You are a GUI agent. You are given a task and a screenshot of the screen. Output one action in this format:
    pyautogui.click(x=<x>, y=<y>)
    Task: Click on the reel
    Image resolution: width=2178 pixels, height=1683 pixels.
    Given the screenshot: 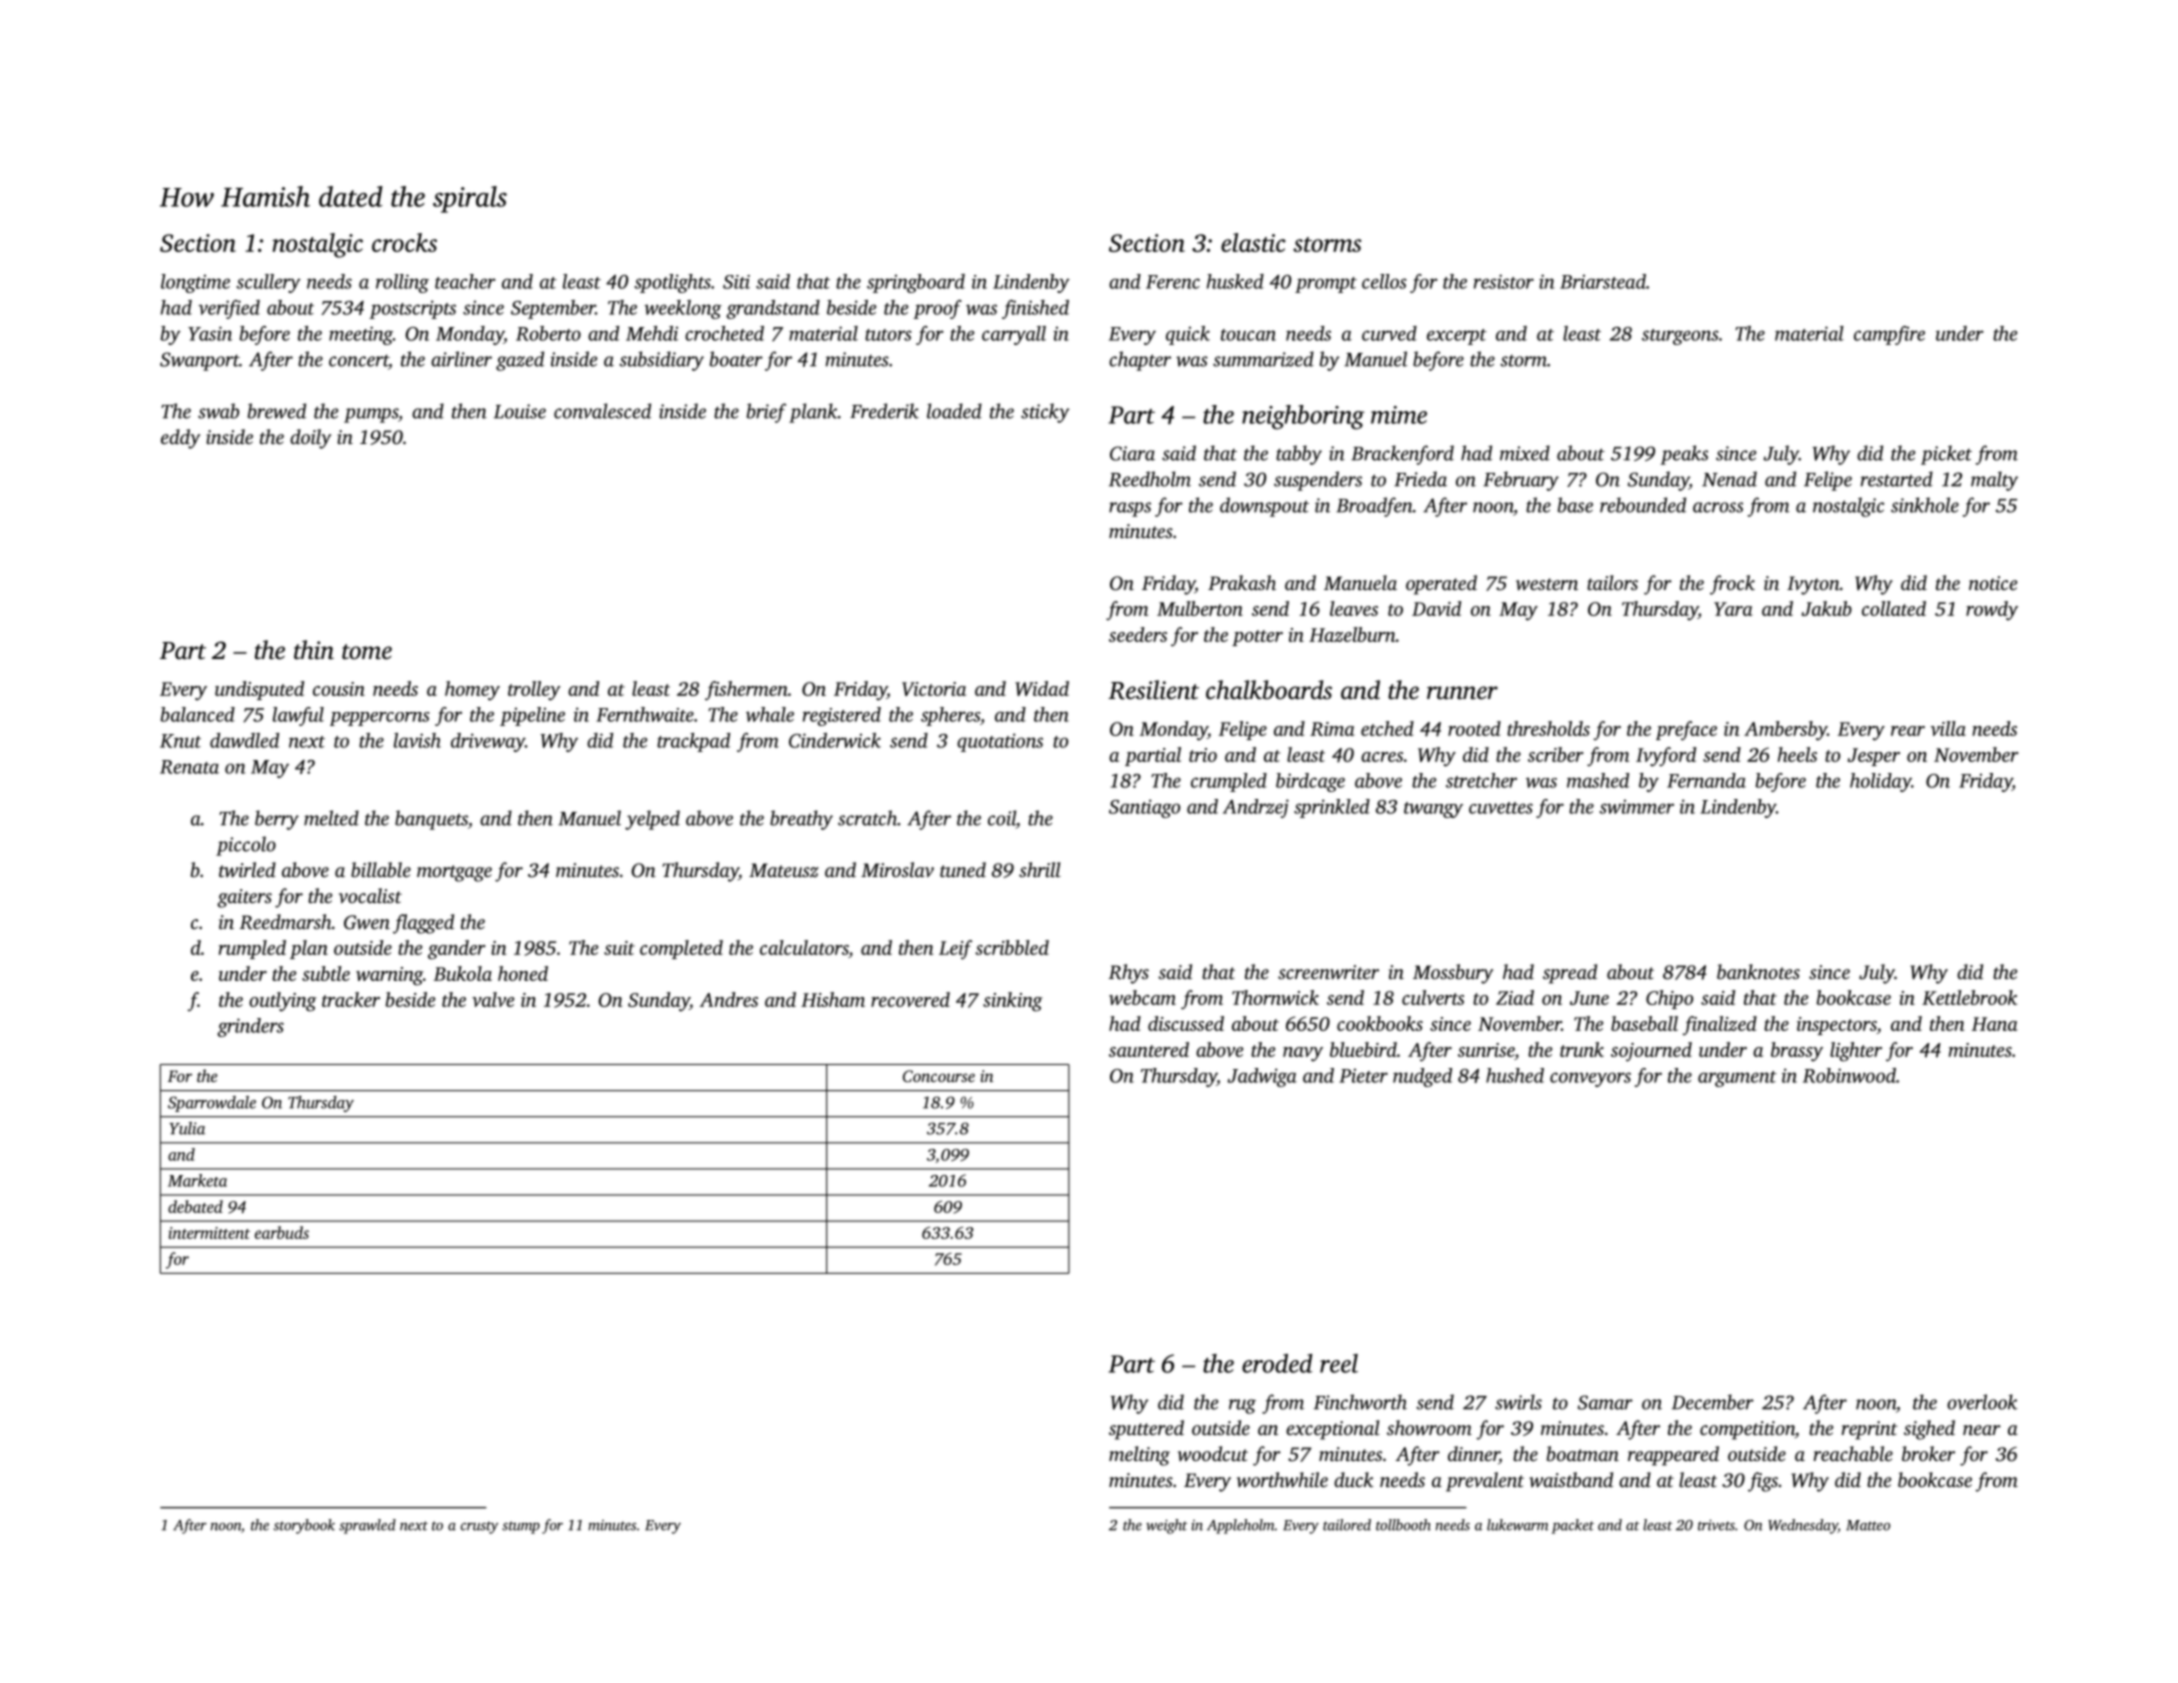 What is the action you would take?
    pyautogui.click(x=1339, y=1363)
